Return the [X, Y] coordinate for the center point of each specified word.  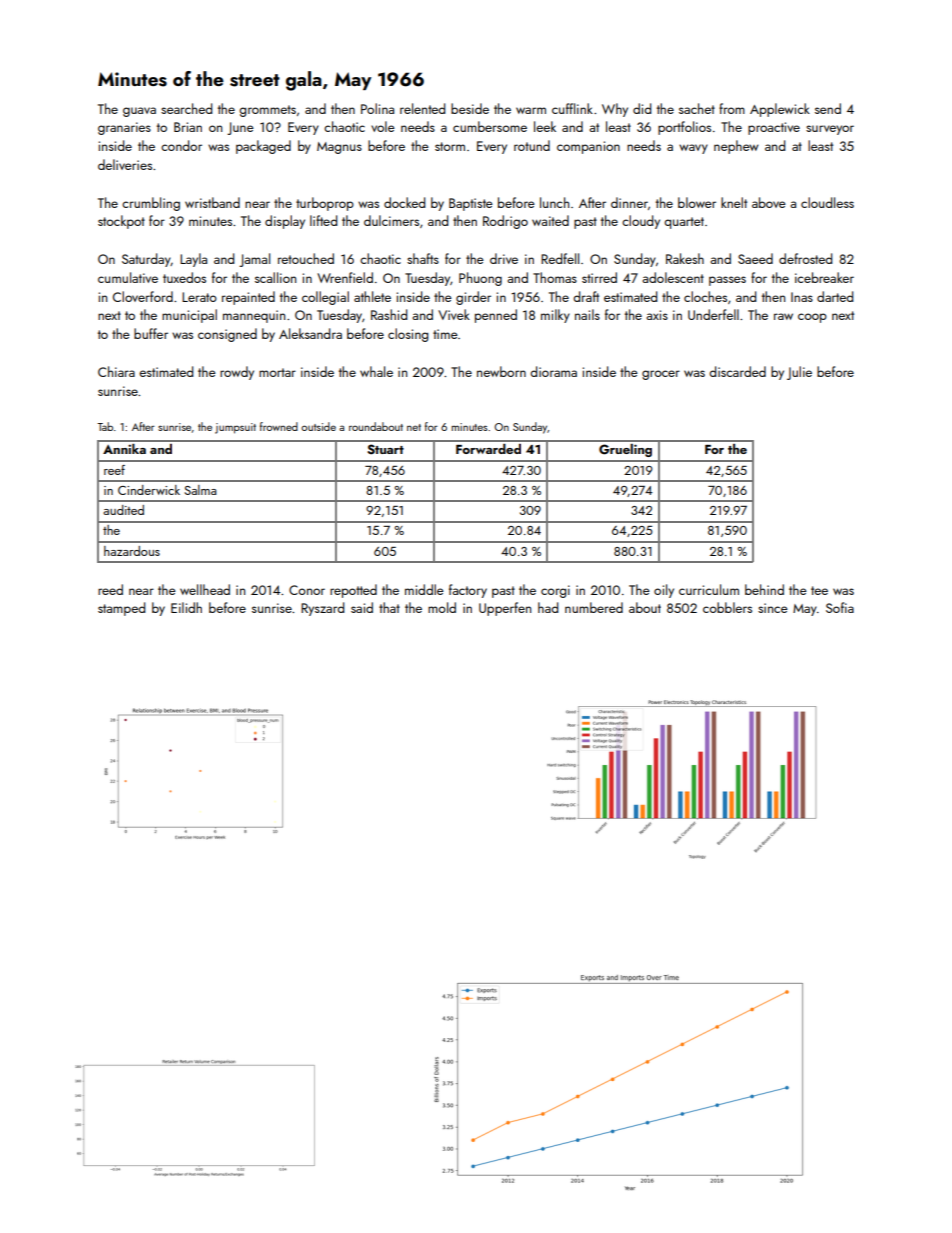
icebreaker [824, 277]
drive [504, 258]
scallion [275, 277]
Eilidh [186, 607]
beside [470, 108]
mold [442, 607]
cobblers [727, 607]
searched [186, 108]
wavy [693, 149]
